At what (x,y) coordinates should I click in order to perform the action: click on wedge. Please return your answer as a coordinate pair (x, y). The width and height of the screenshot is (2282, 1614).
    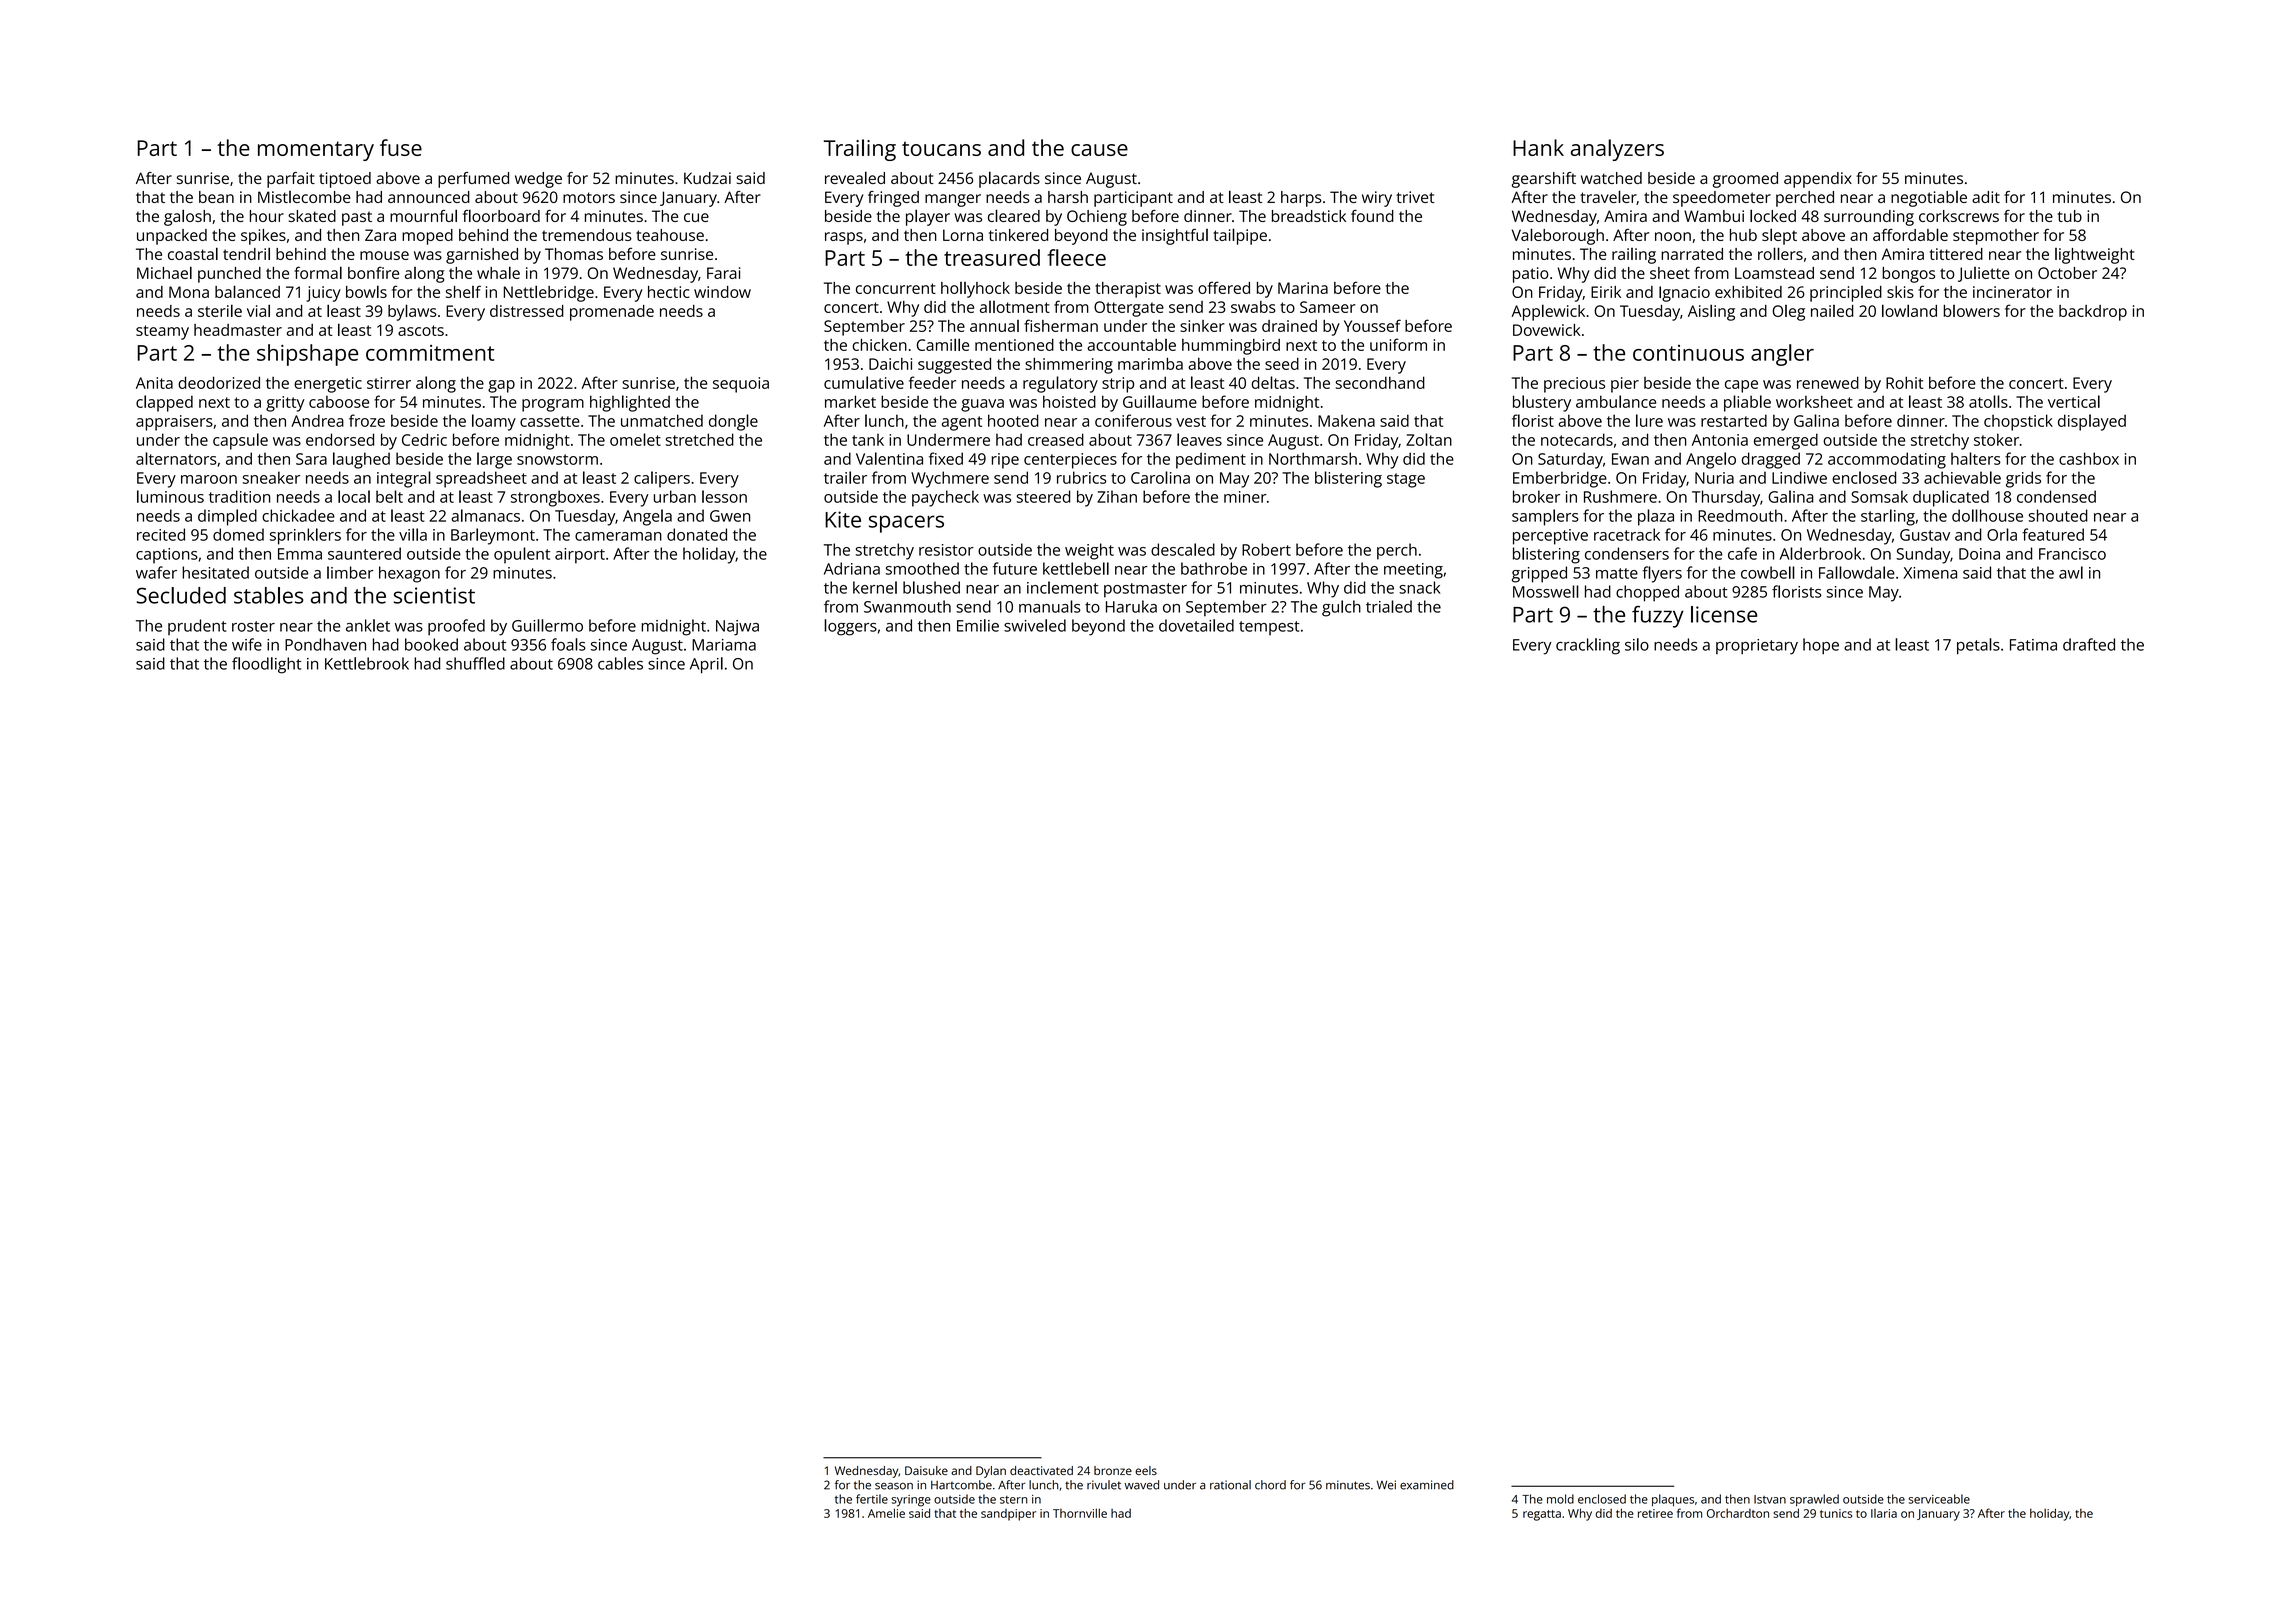
    Looking at the image, I should click on (538, 180).
